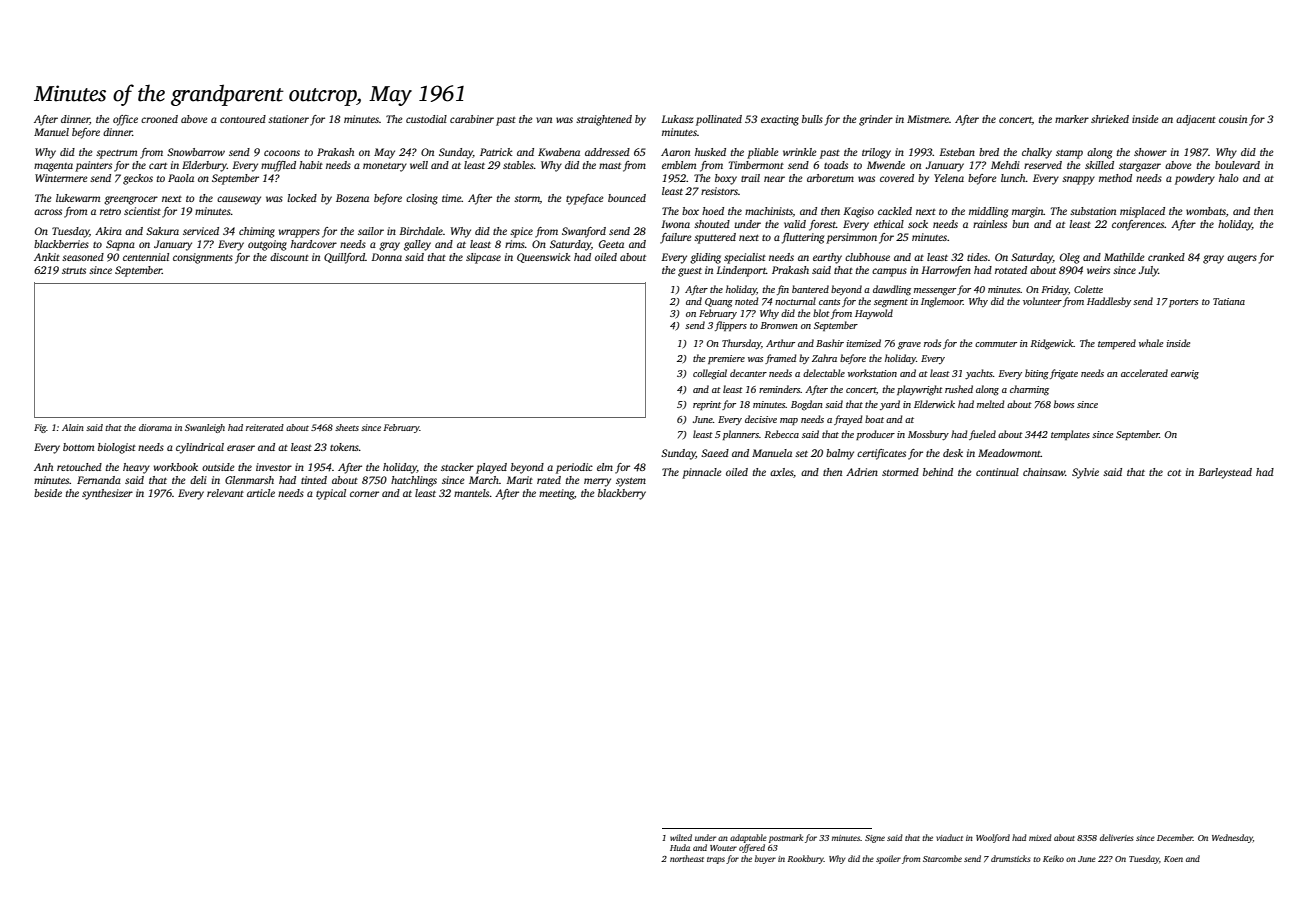 Image resolution: width=1308 pixels, height=924 pixels. I want to click on spectrum, so click(116, 154).
